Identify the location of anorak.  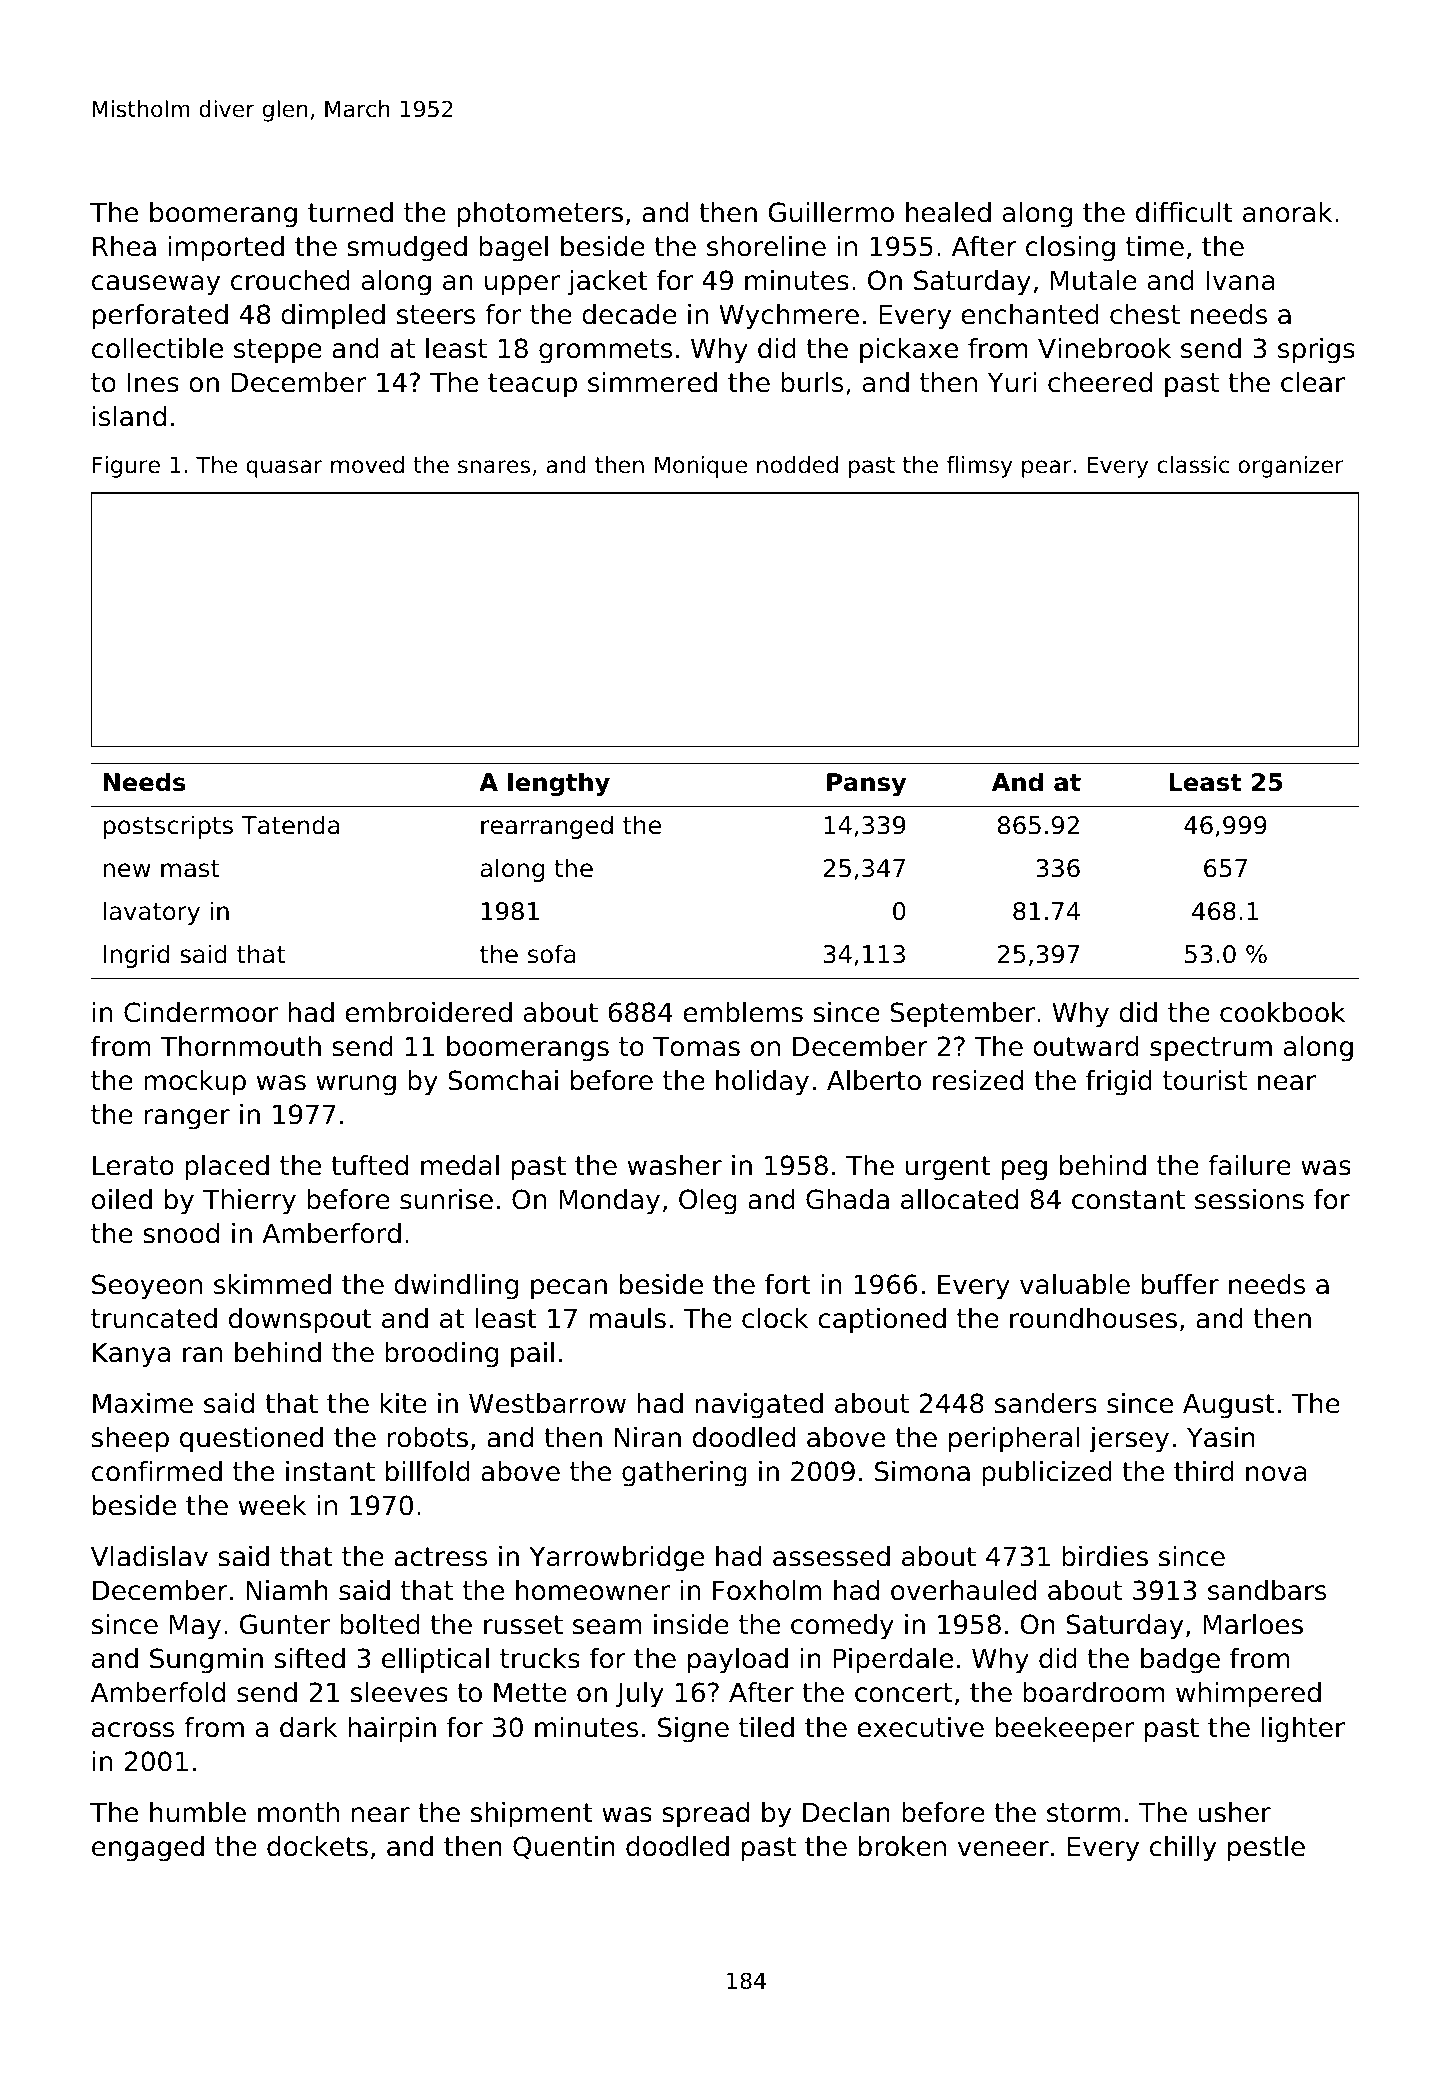
(1287, 212).
